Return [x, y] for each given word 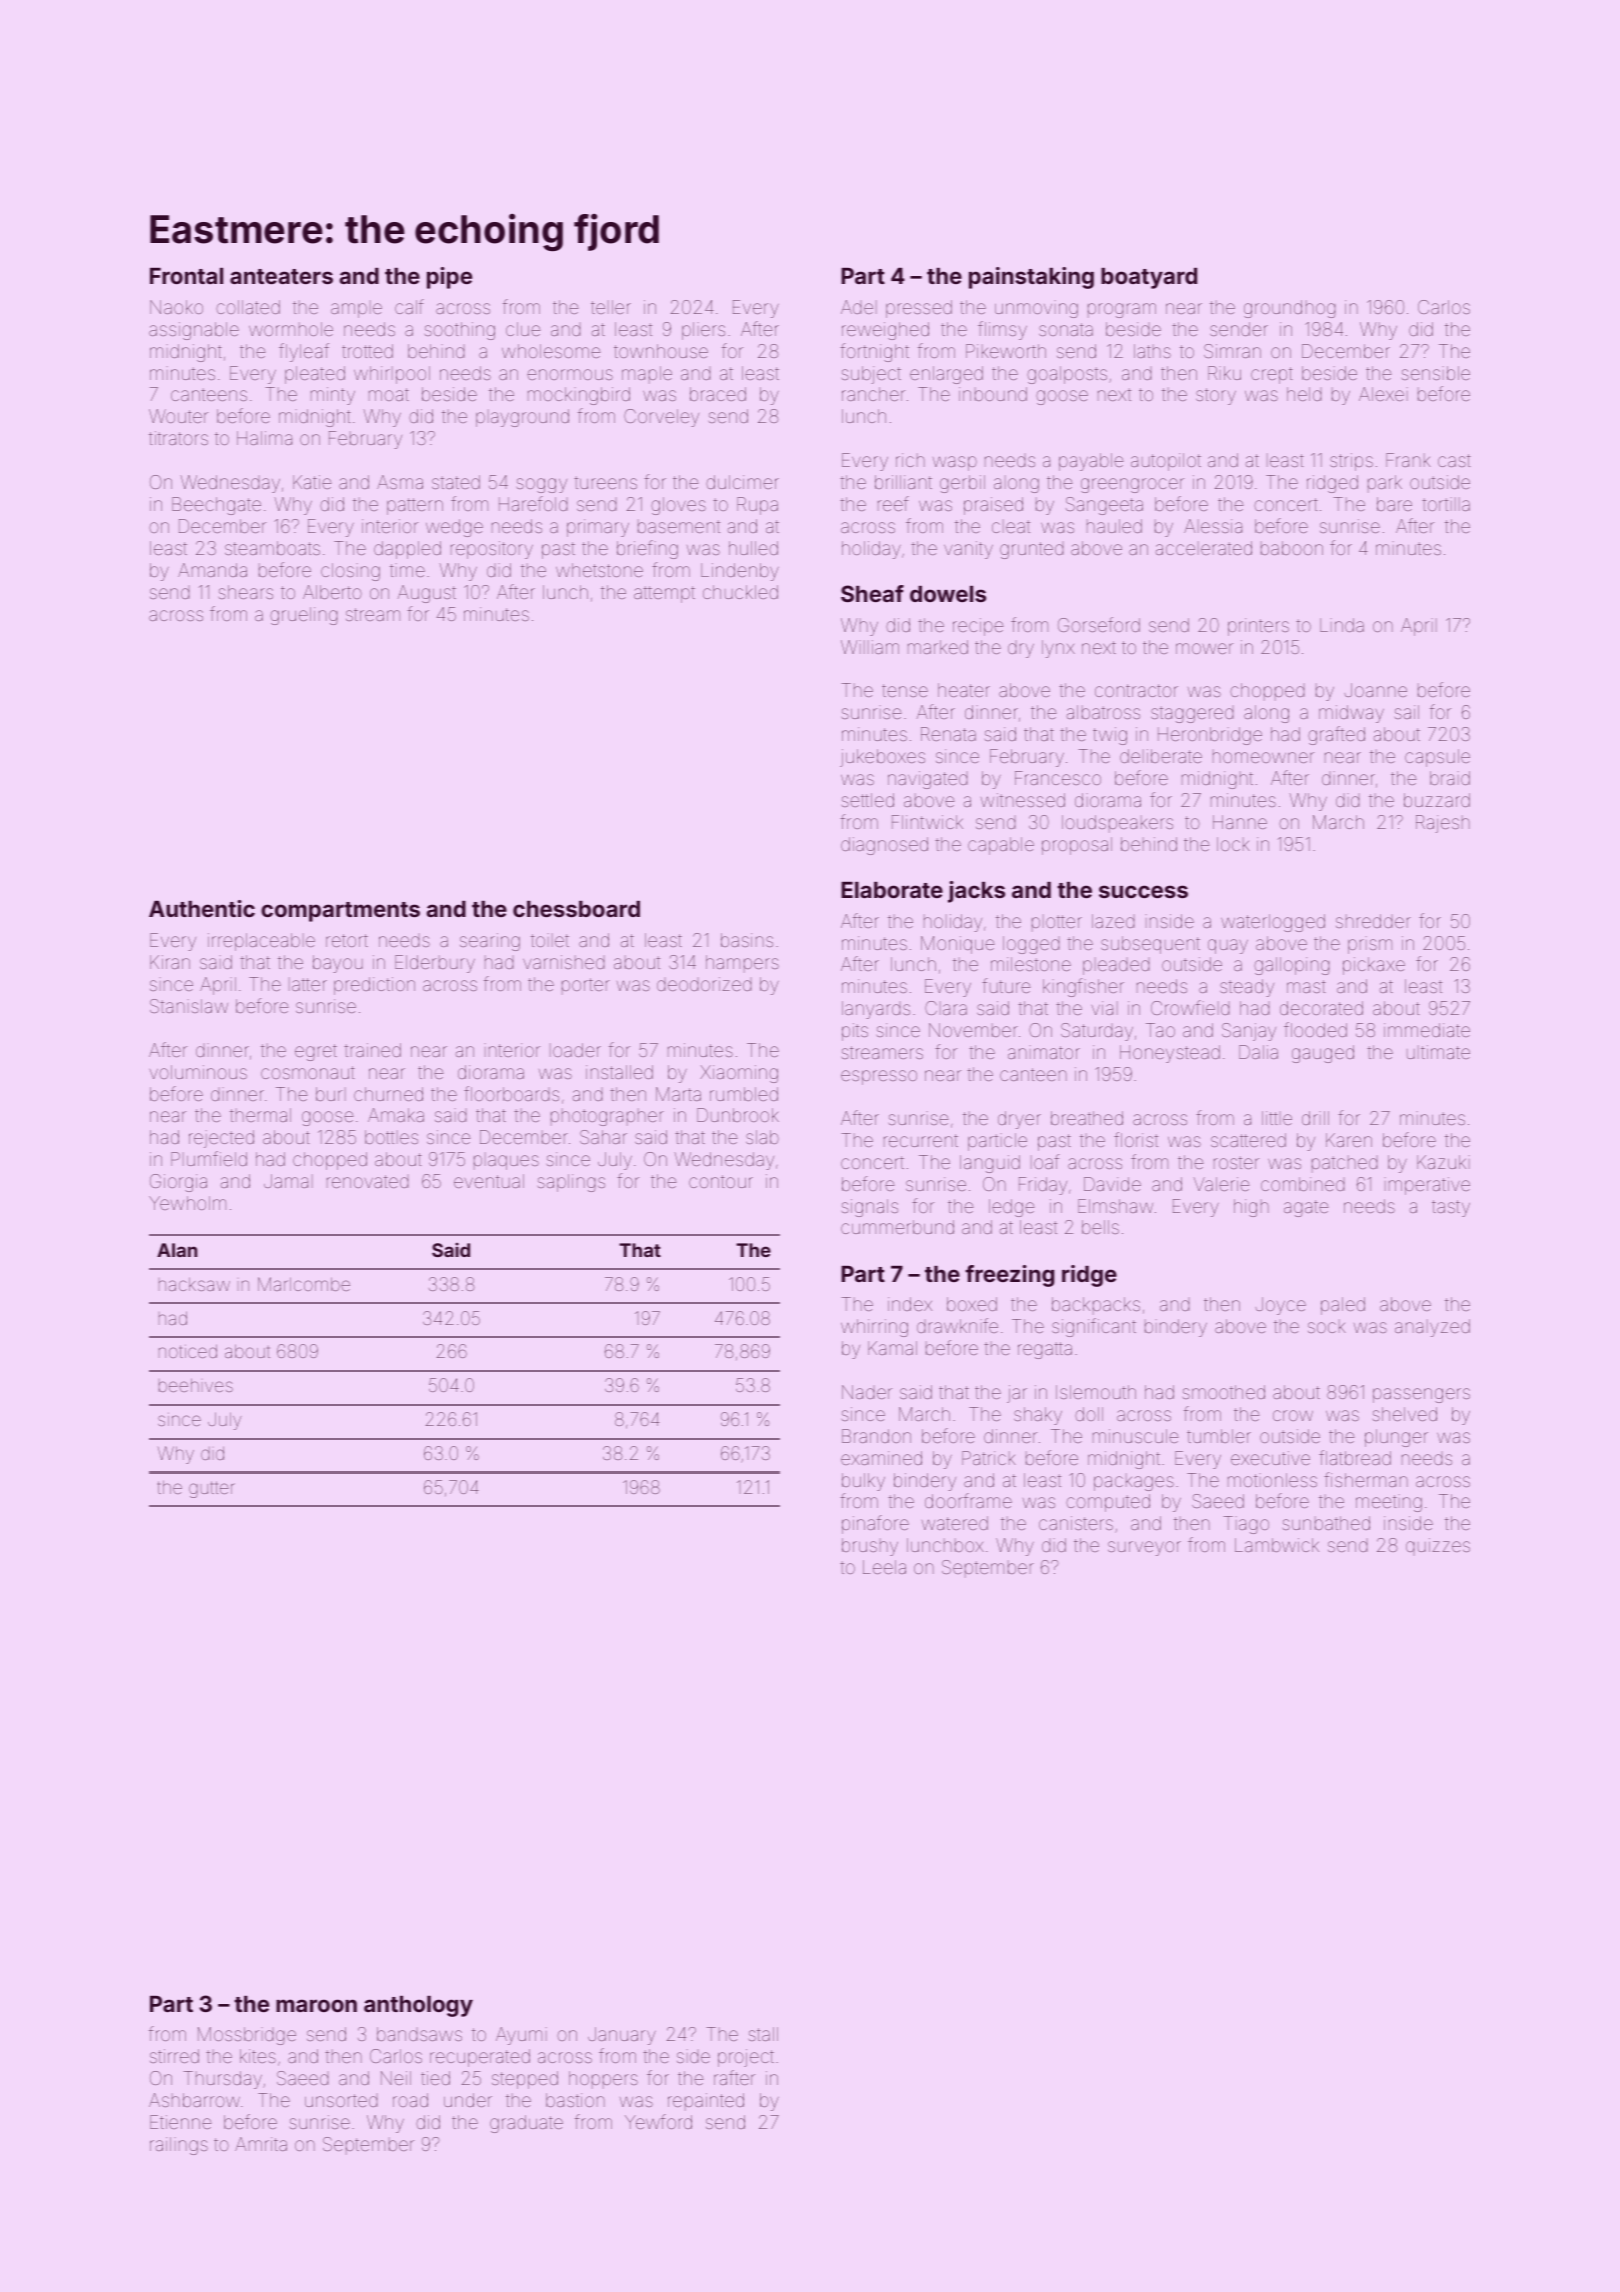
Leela [884, 1567]
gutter [212, 1489]
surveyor [1144, 1548]
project [746, 2058]
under [468, 2100]
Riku [1224, 373]
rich [910, 460]
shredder [1373, 921]
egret [316, 1052]
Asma [400, 482]
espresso [879, 1077]
